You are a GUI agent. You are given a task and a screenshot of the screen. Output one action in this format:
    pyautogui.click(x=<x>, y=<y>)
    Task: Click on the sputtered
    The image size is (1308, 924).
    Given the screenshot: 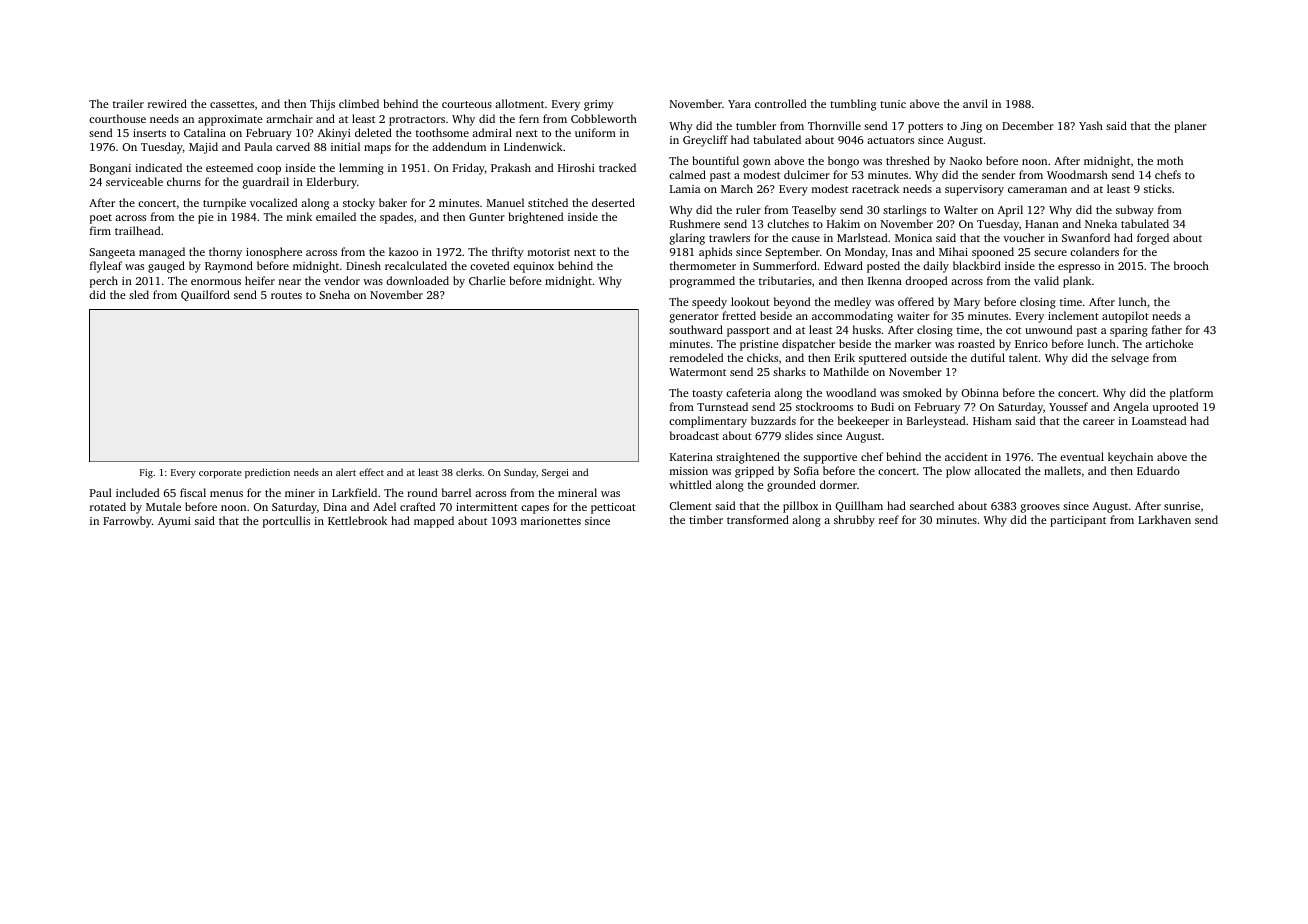 What is the action you would take?
    pyautogui.click(x=882, y=359)
